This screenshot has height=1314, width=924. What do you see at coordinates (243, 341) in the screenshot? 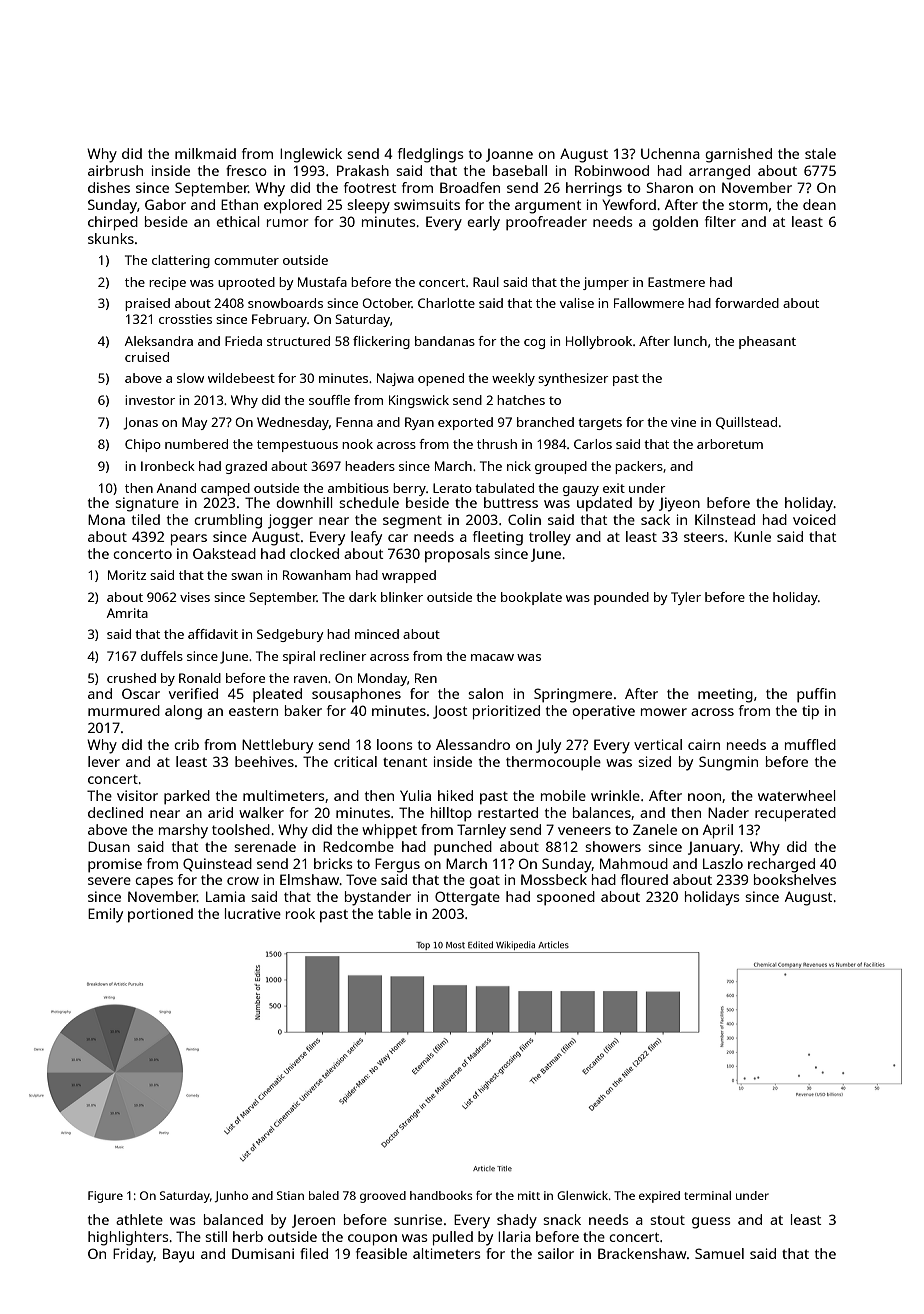
I see `Frieda` at bounding box center [243, 341].
